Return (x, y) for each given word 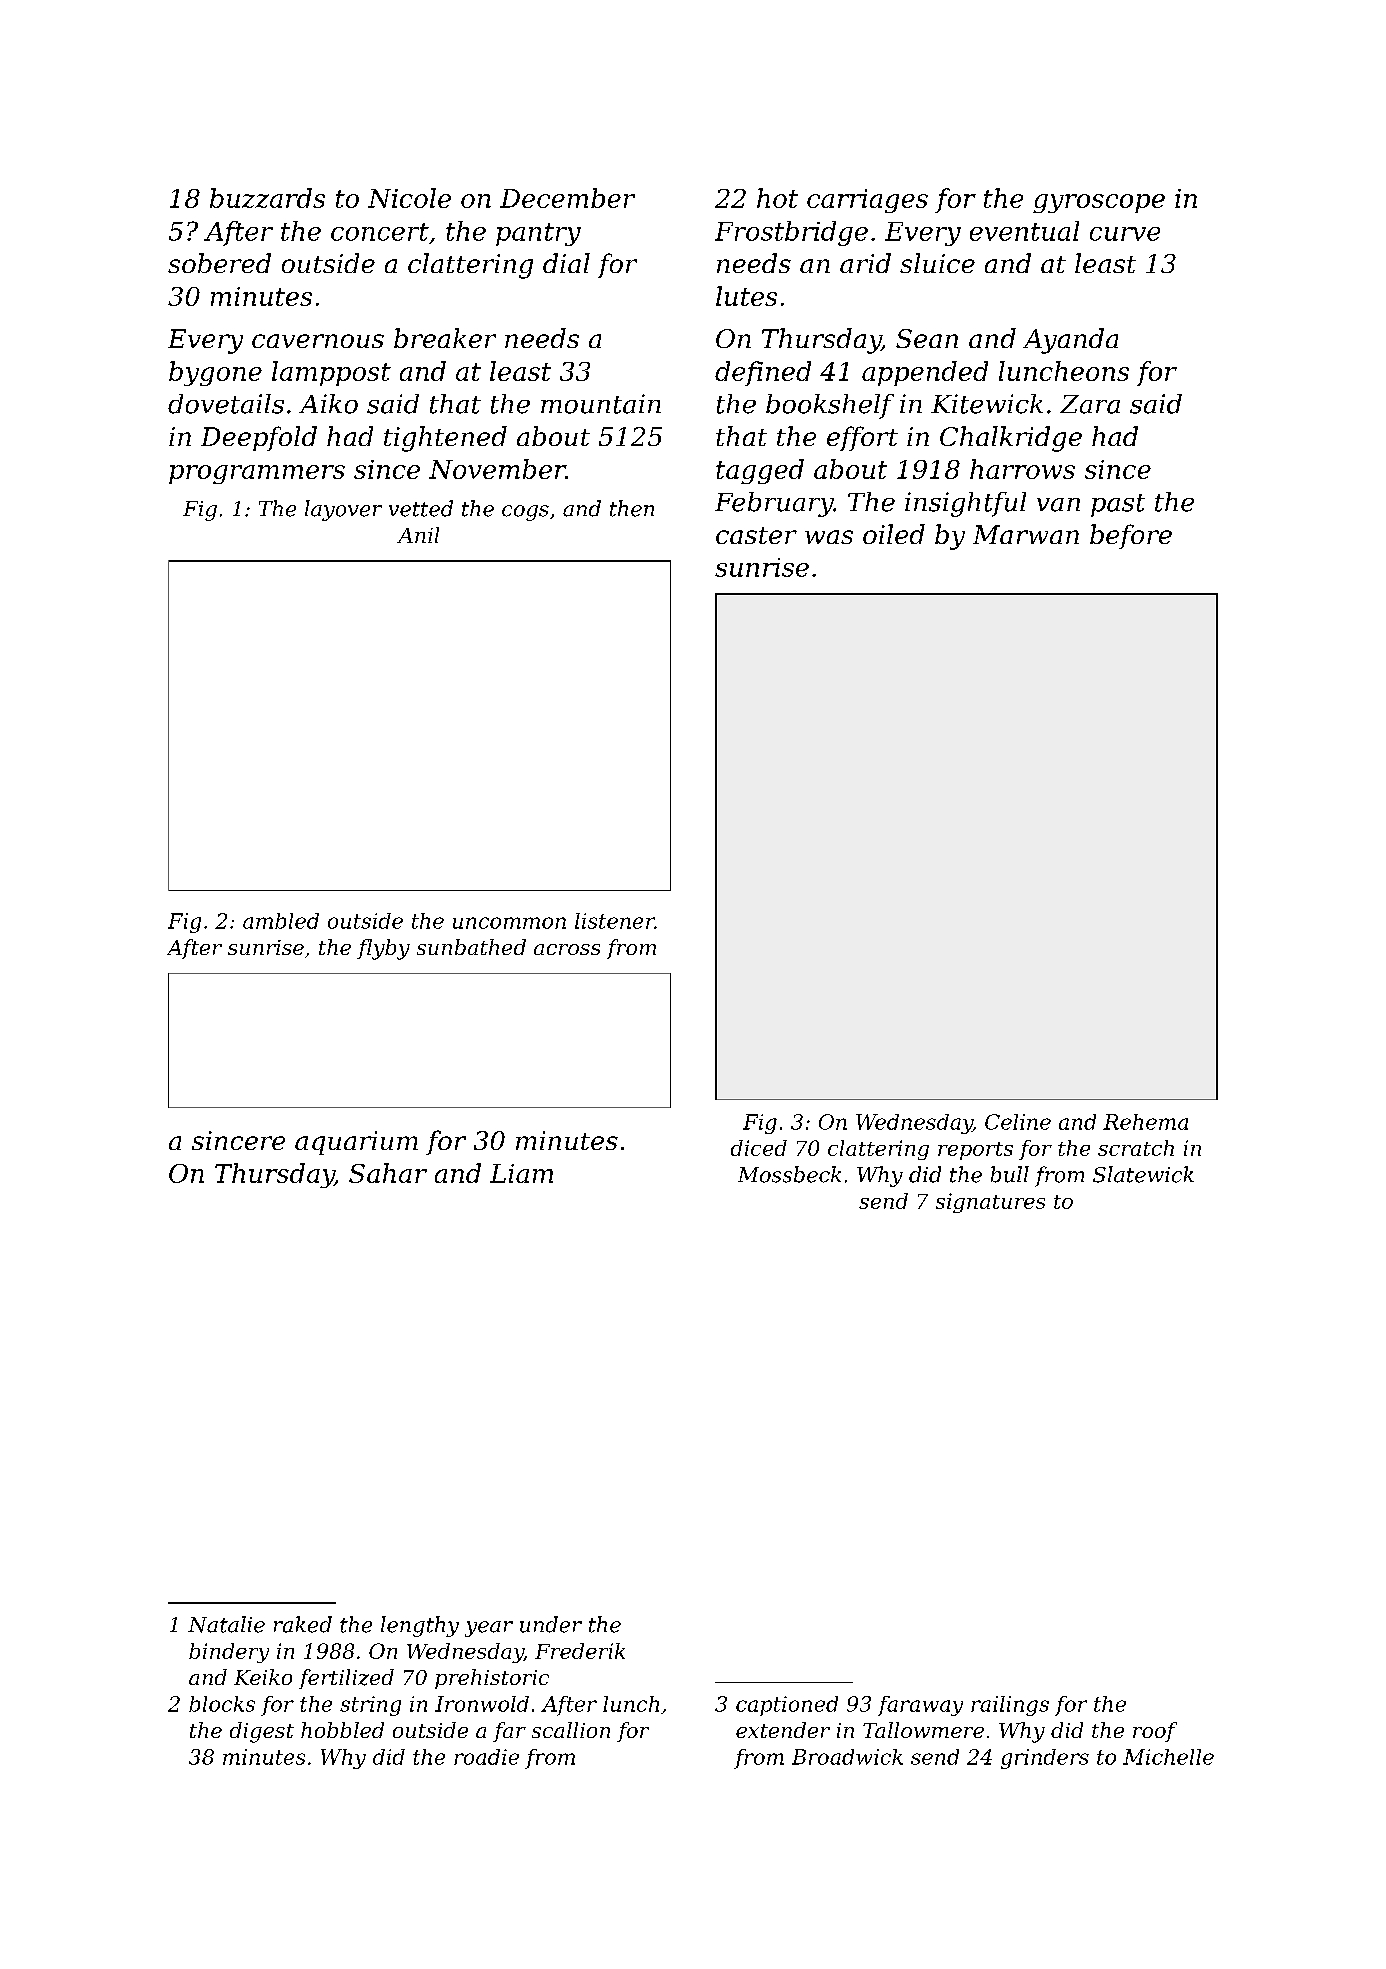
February (774, 504)
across (567, 949)
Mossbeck (789, 1174)
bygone (215, 373)
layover (343, 510)
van (1058, 505)
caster (756, 535)
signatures (990, 1203)
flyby (383, 949)
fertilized (346, 1679)
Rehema (1145, 1122)
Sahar (388, 1173)
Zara (1090, 404)
